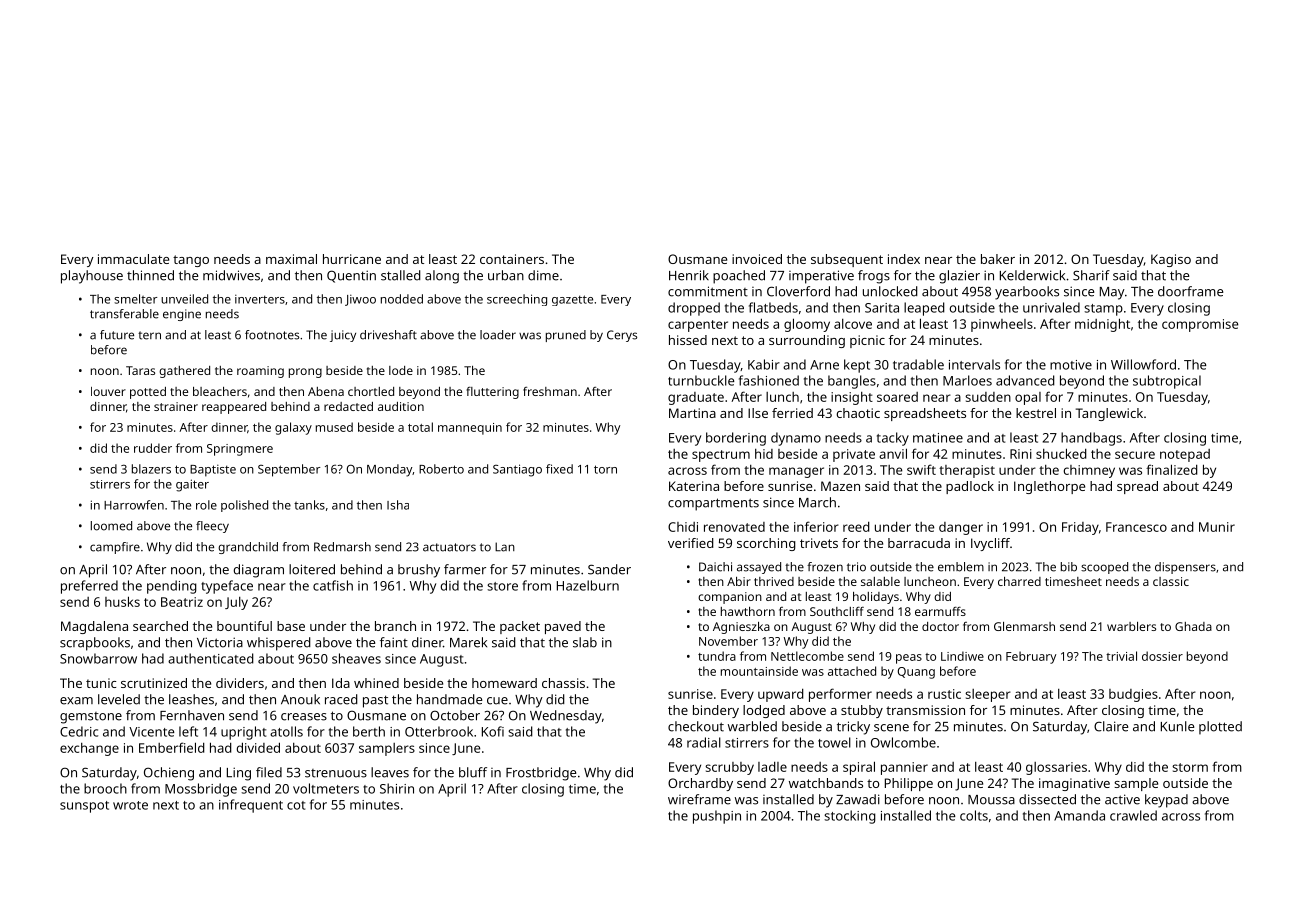 Image resolution: width=1308 pixels, height=924 pixels. I want to click on Munir, so click(1217, 527).
